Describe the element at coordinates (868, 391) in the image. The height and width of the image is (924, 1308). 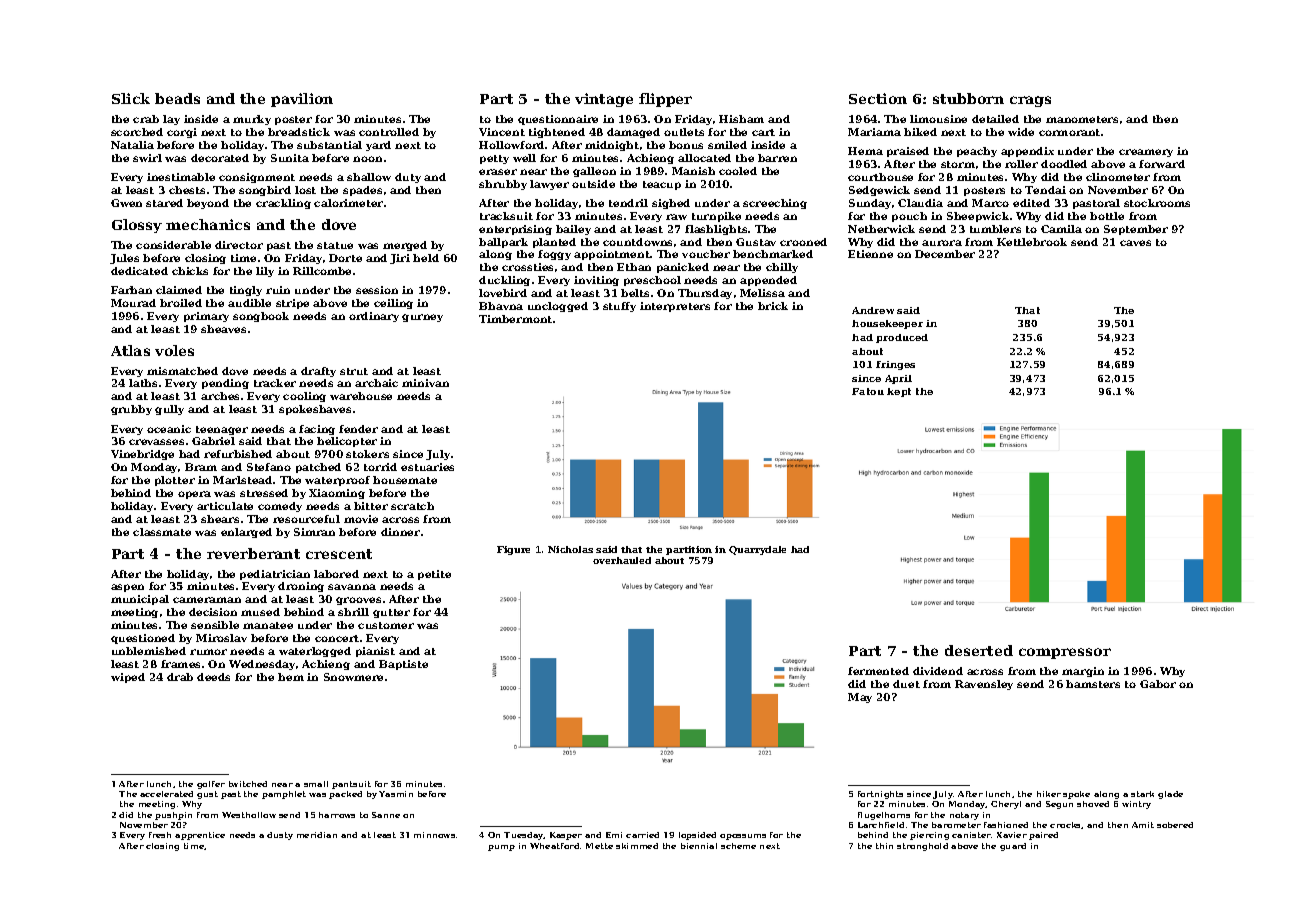
I see `Fatou` at that location.
